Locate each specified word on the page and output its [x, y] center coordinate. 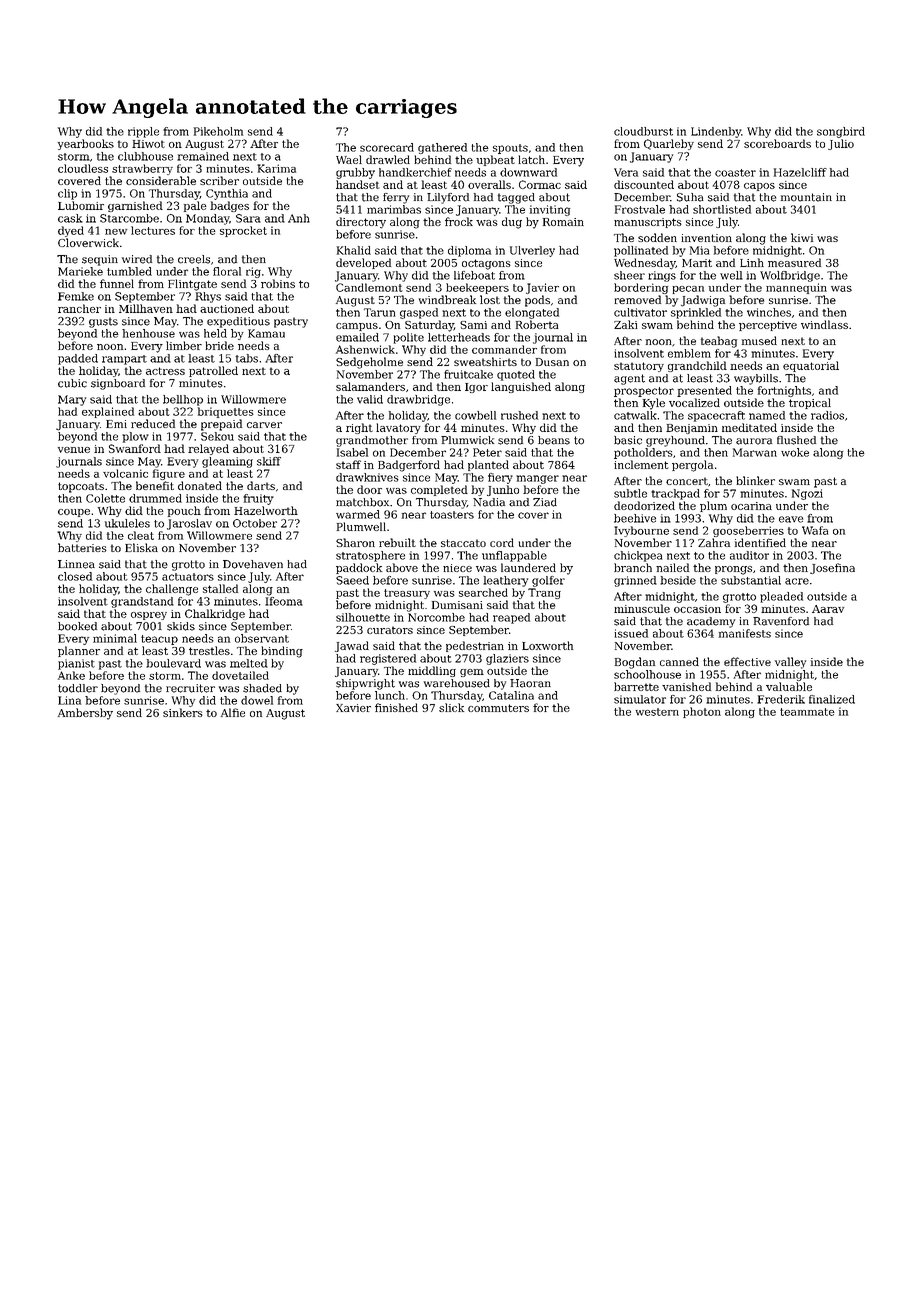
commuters [498, 708]
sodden [657, 237]
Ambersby [85, 714]
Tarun [379, 312]
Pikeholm [218, 131]
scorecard [387, 147]
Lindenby [716, 132]
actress [165, 371]
